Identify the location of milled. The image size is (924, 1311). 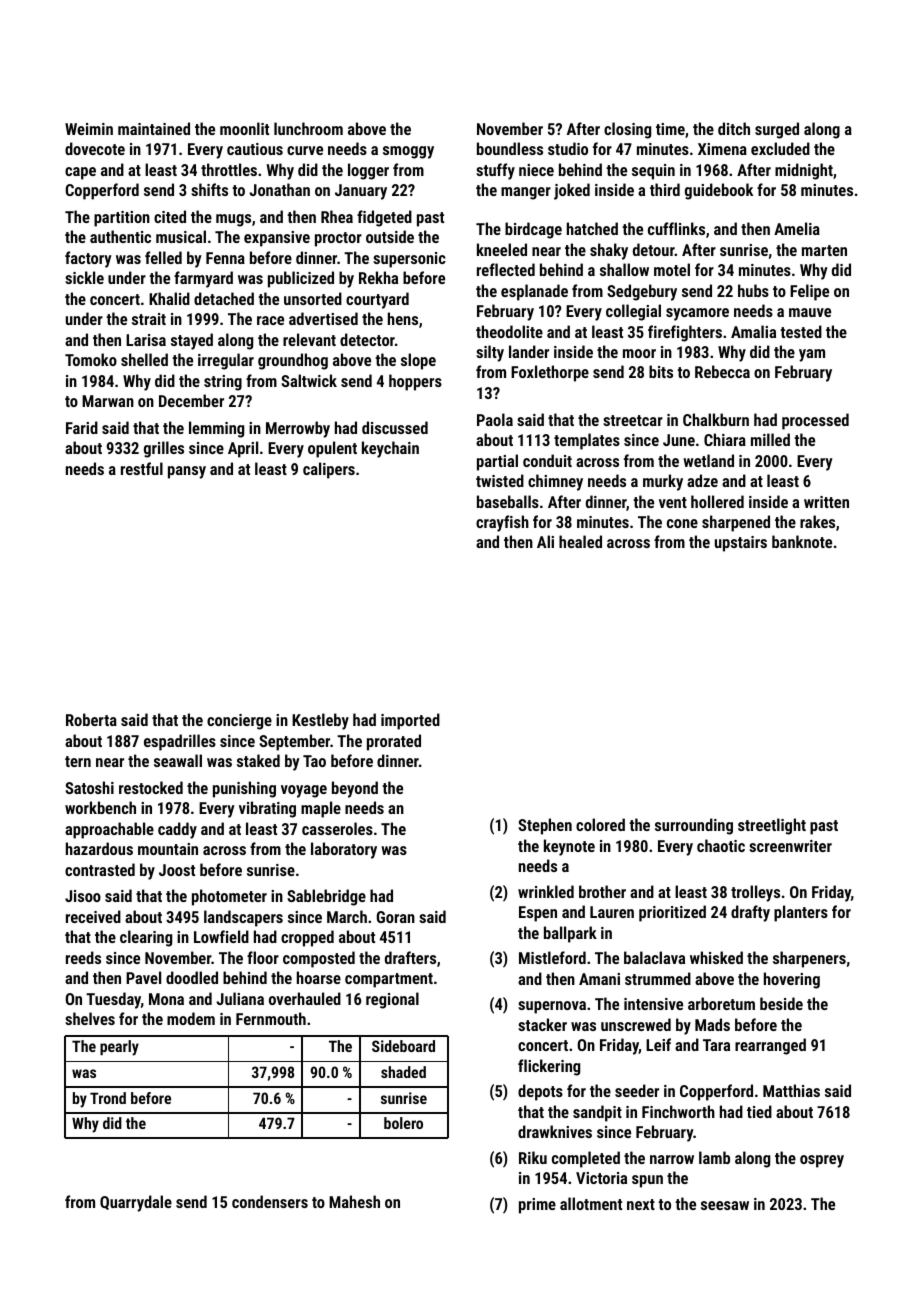
(770, 439).
